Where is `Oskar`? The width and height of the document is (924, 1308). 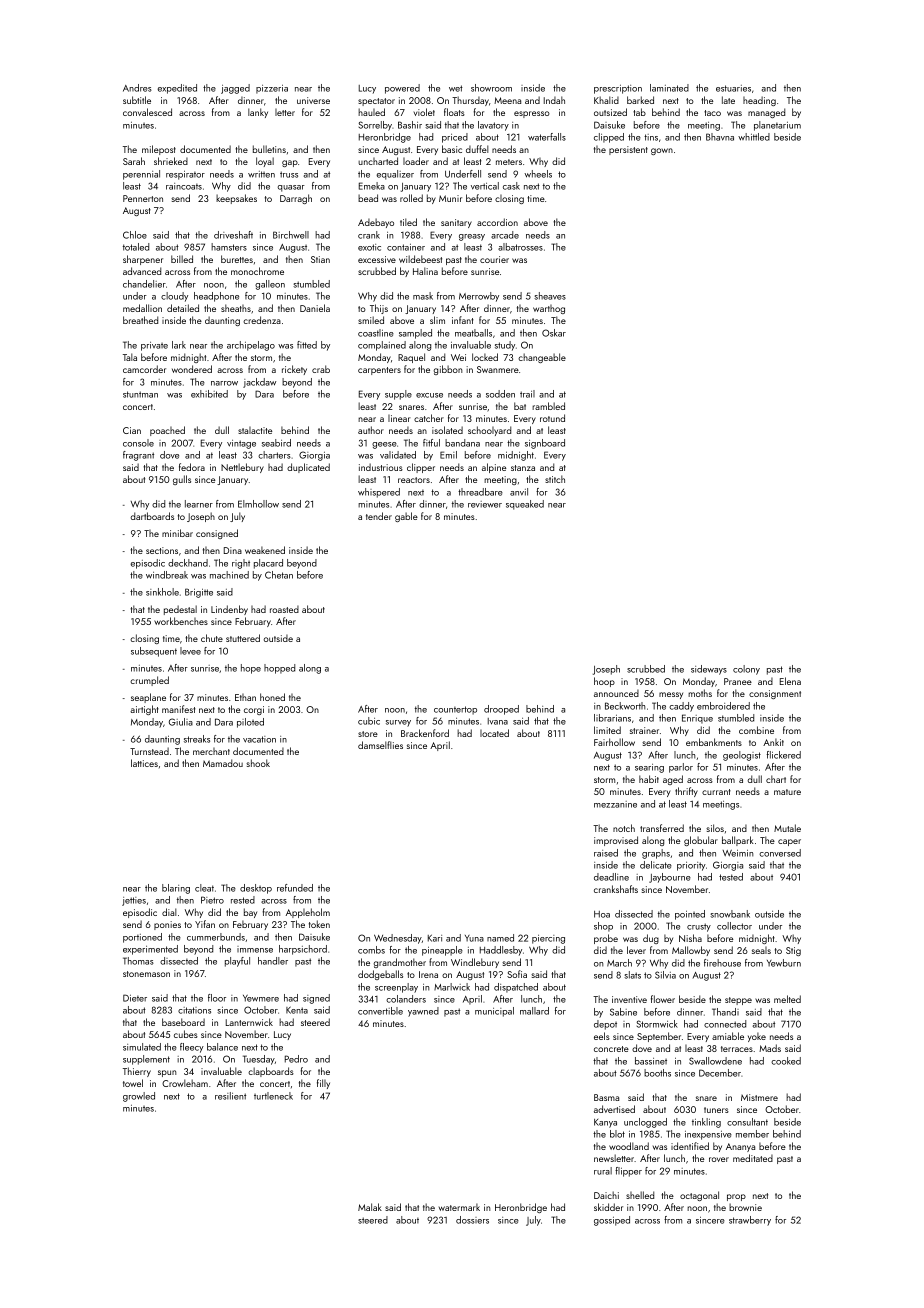
Oskar is located at coordinates (554, 333).
